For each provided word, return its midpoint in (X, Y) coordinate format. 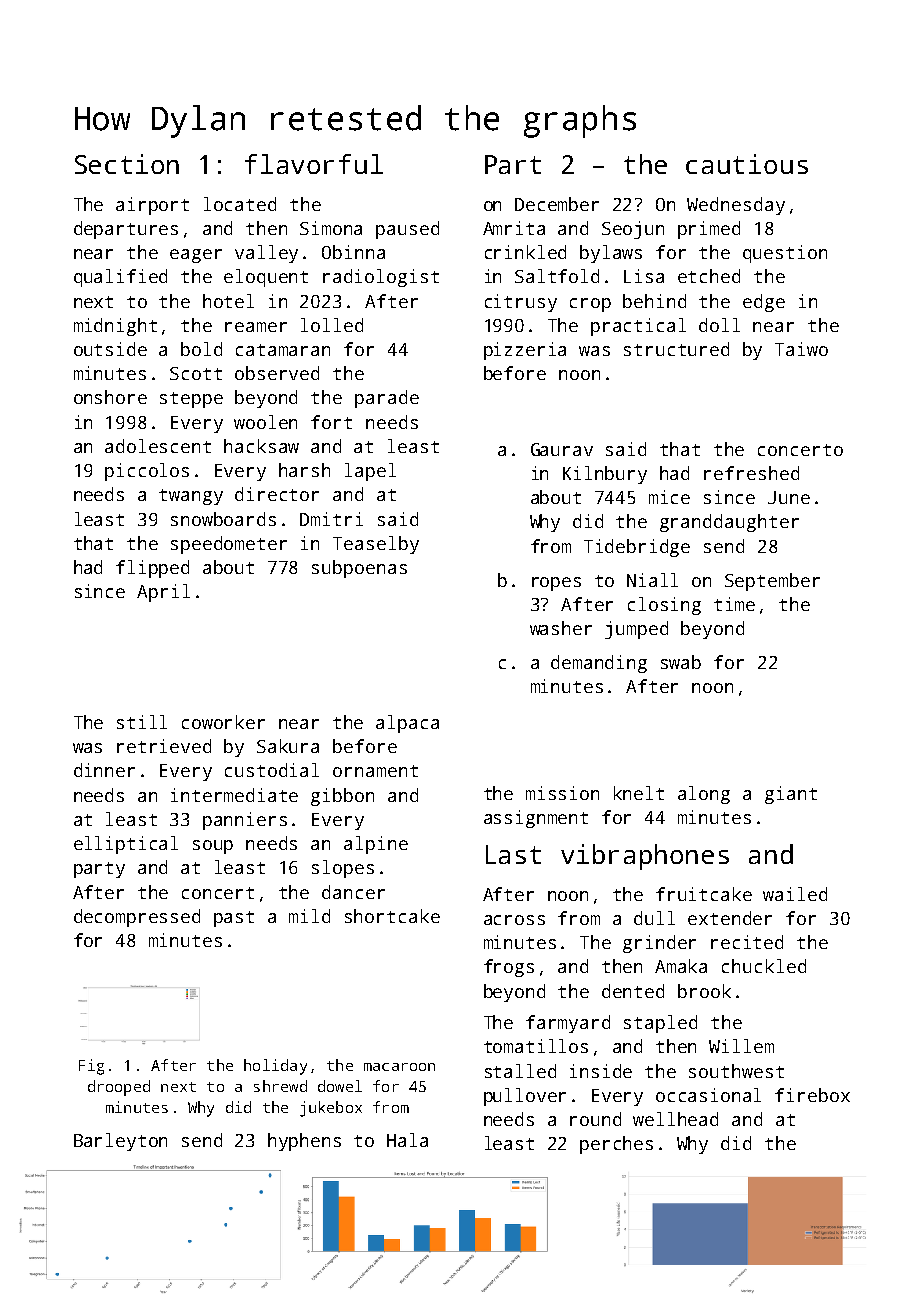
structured (676, 349)
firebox (812, 1095)
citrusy (521, 303)
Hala (407, 1140)
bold (201, 349)
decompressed (137, 918)
